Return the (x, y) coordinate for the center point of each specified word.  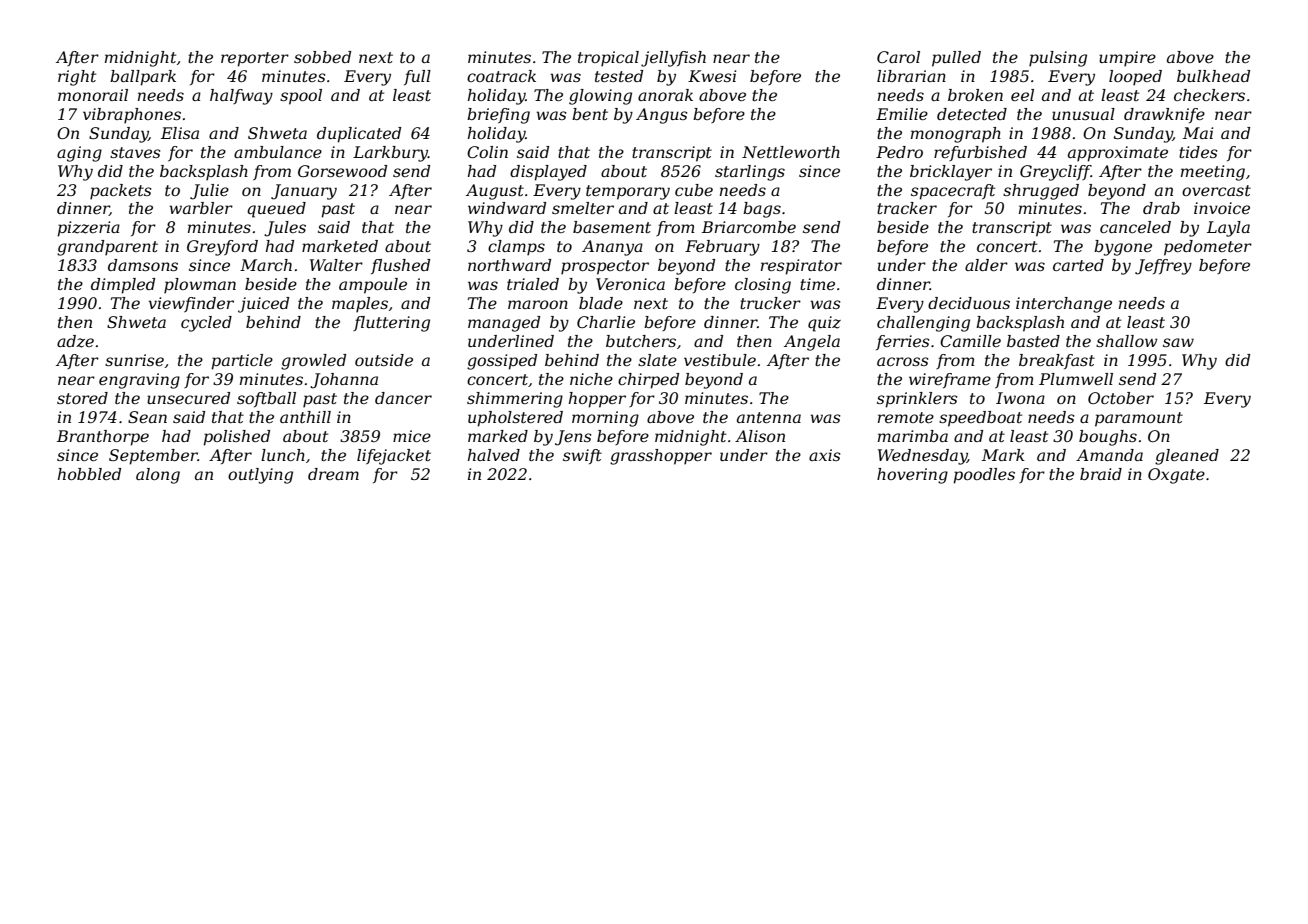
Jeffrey (1163, 267)
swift (582, 456)
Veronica (630, 284)
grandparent (107, 248)
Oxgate (1176, 476)
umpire (1127, 59)
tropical (608, 59)
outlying (260, 476)
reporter (255, 59)
